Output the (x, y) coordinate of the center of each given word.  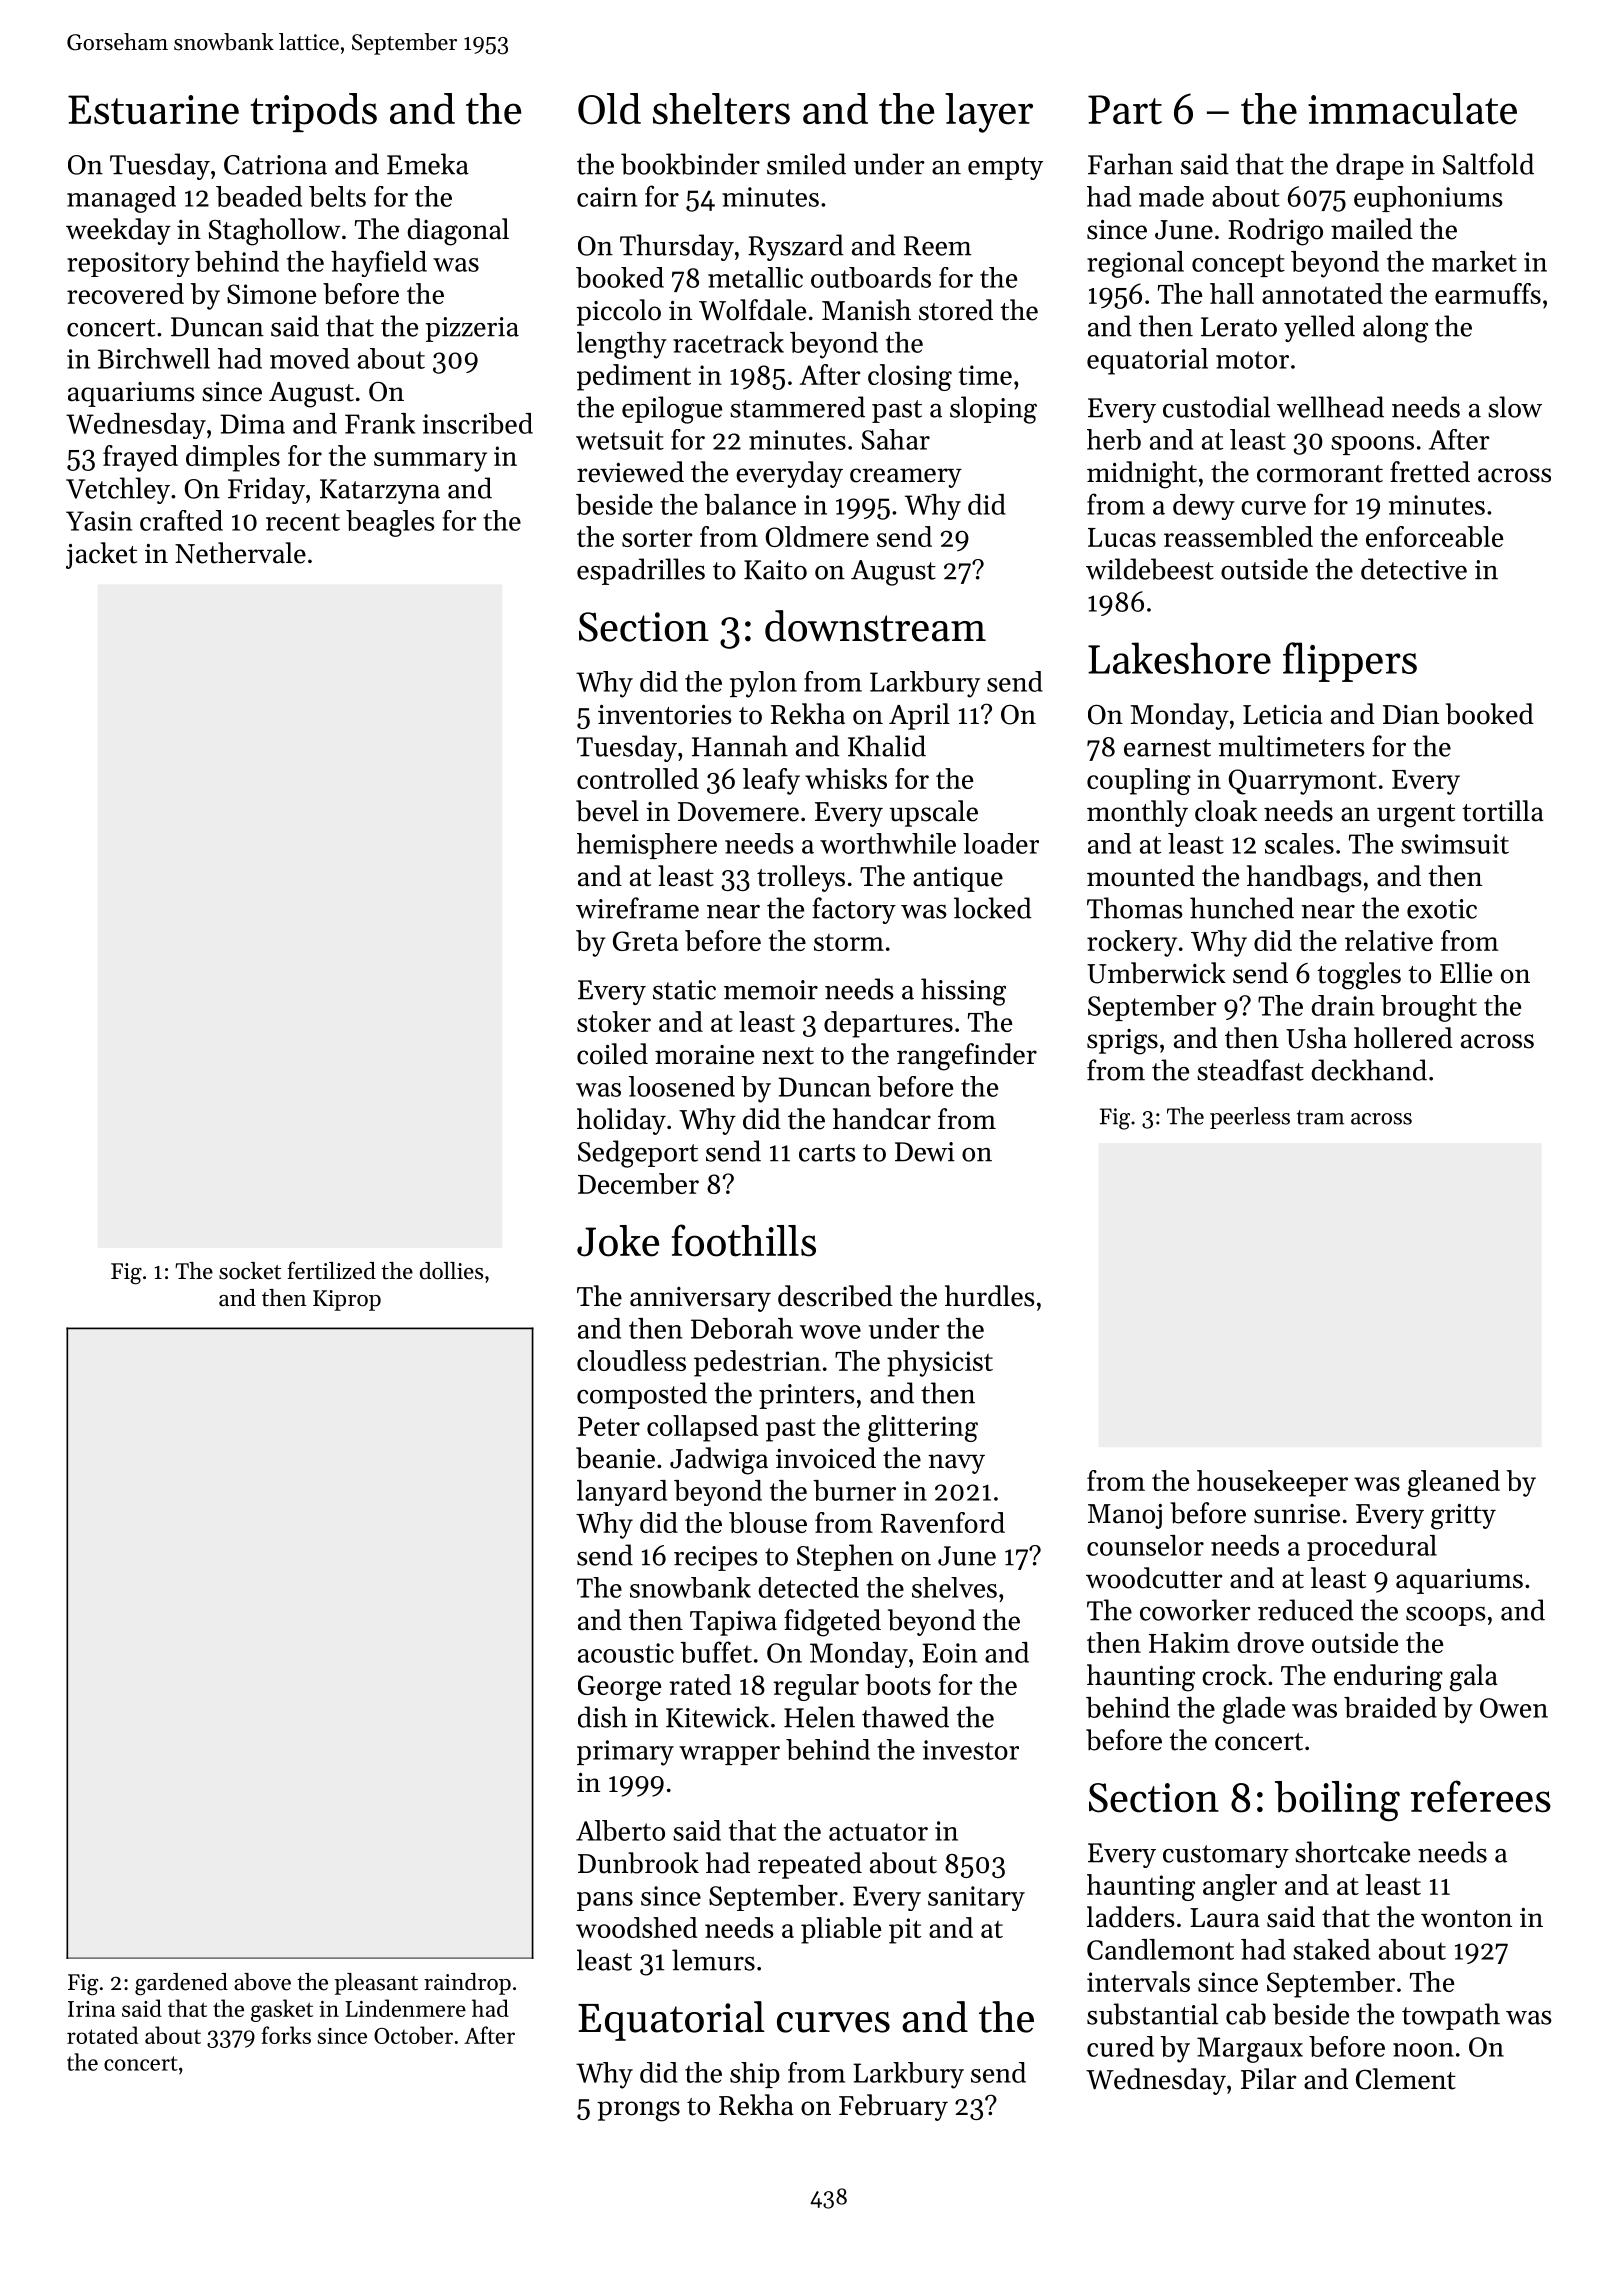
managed (121, 199)
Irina (91, 2009)
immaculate (1412, 109)
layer (989, 113)
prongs (638, 2111)
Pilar (1269, 2078)
